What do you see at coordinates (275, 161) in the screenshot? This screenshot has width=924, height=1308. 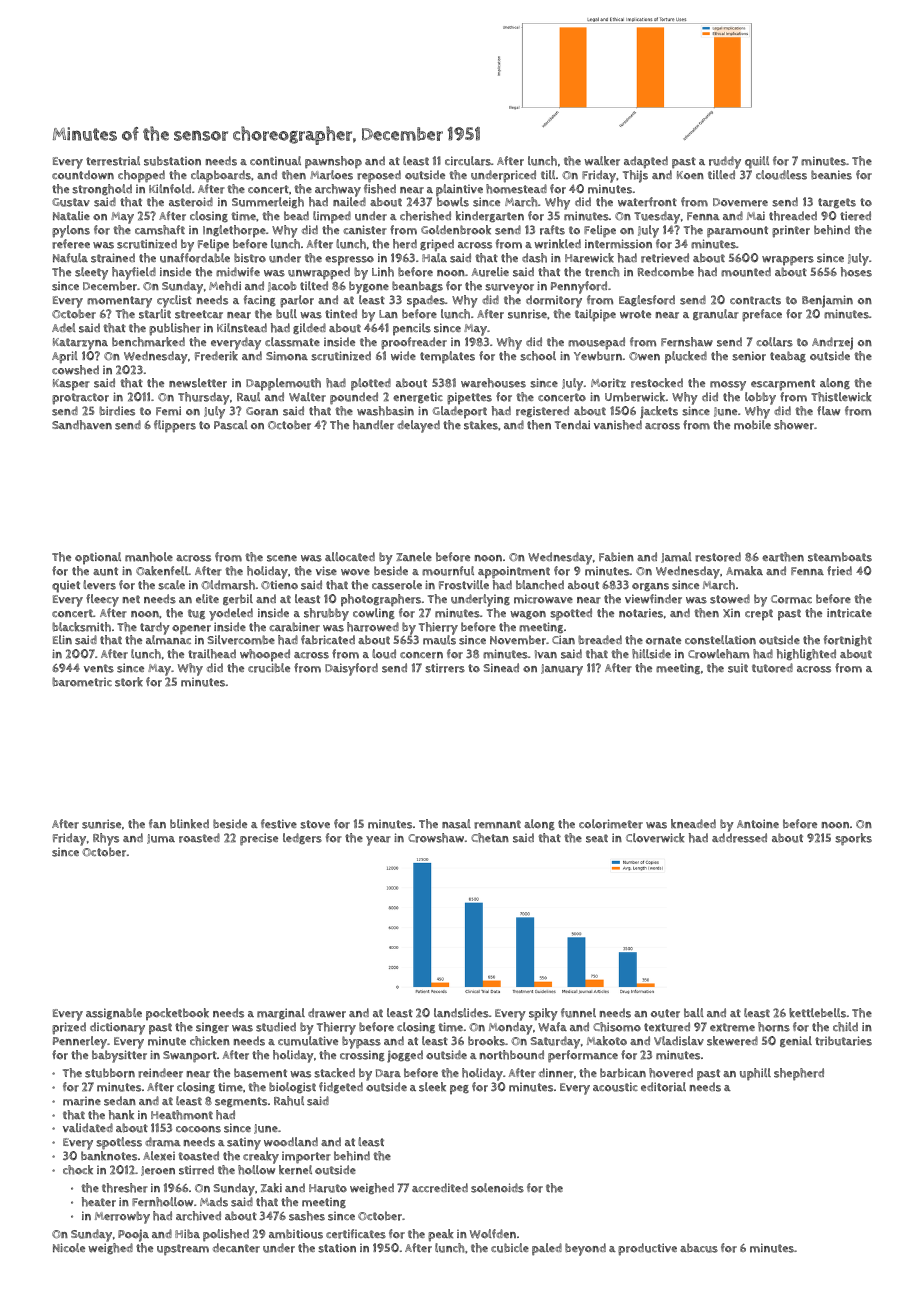 I see `continual` at bounding box center [275, 161].
